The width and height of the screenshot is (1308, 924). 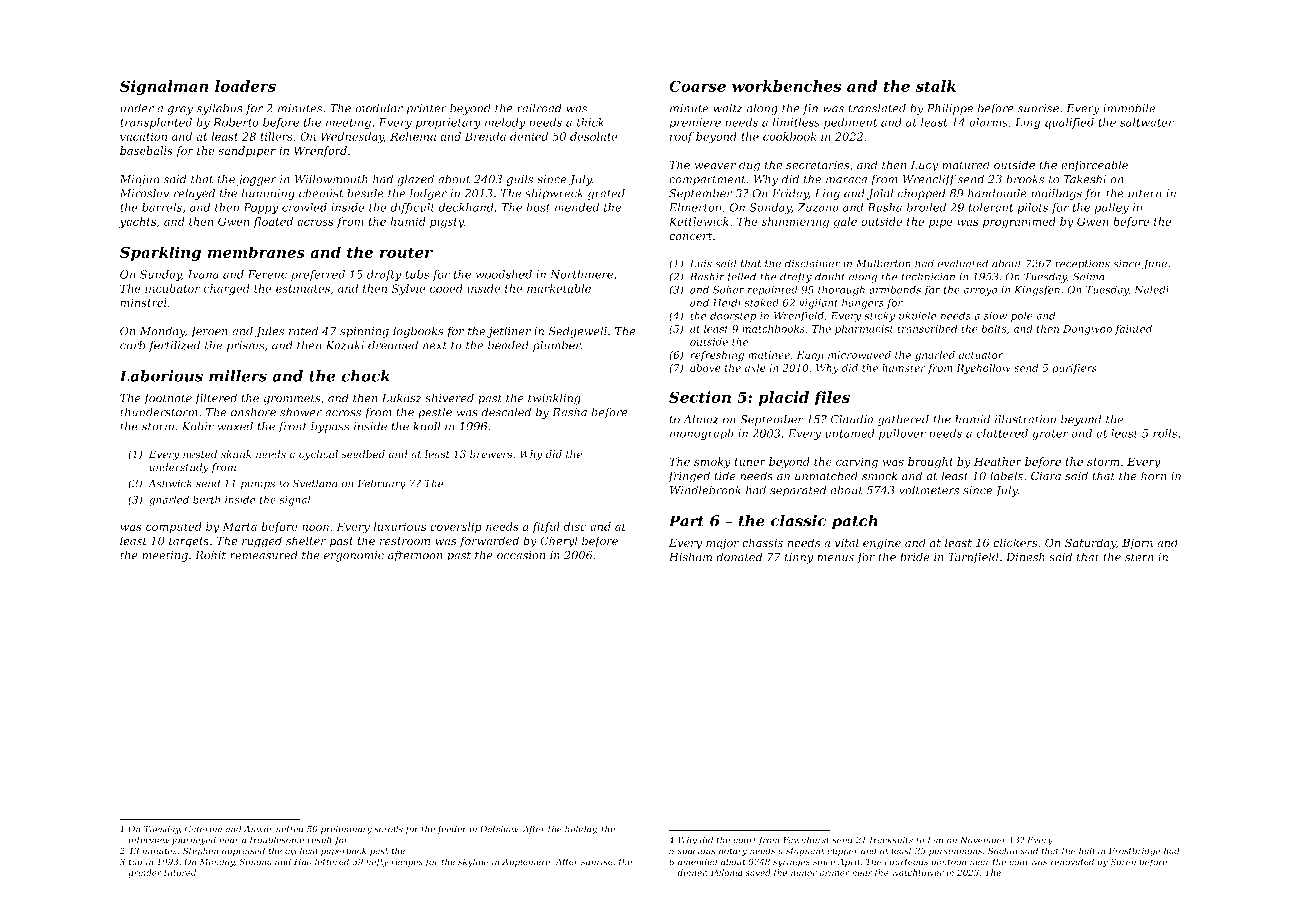 What do you see at coordinates (210, 555) in the screenshot?
I see `Rohit` at bounding box center [210, 555].
